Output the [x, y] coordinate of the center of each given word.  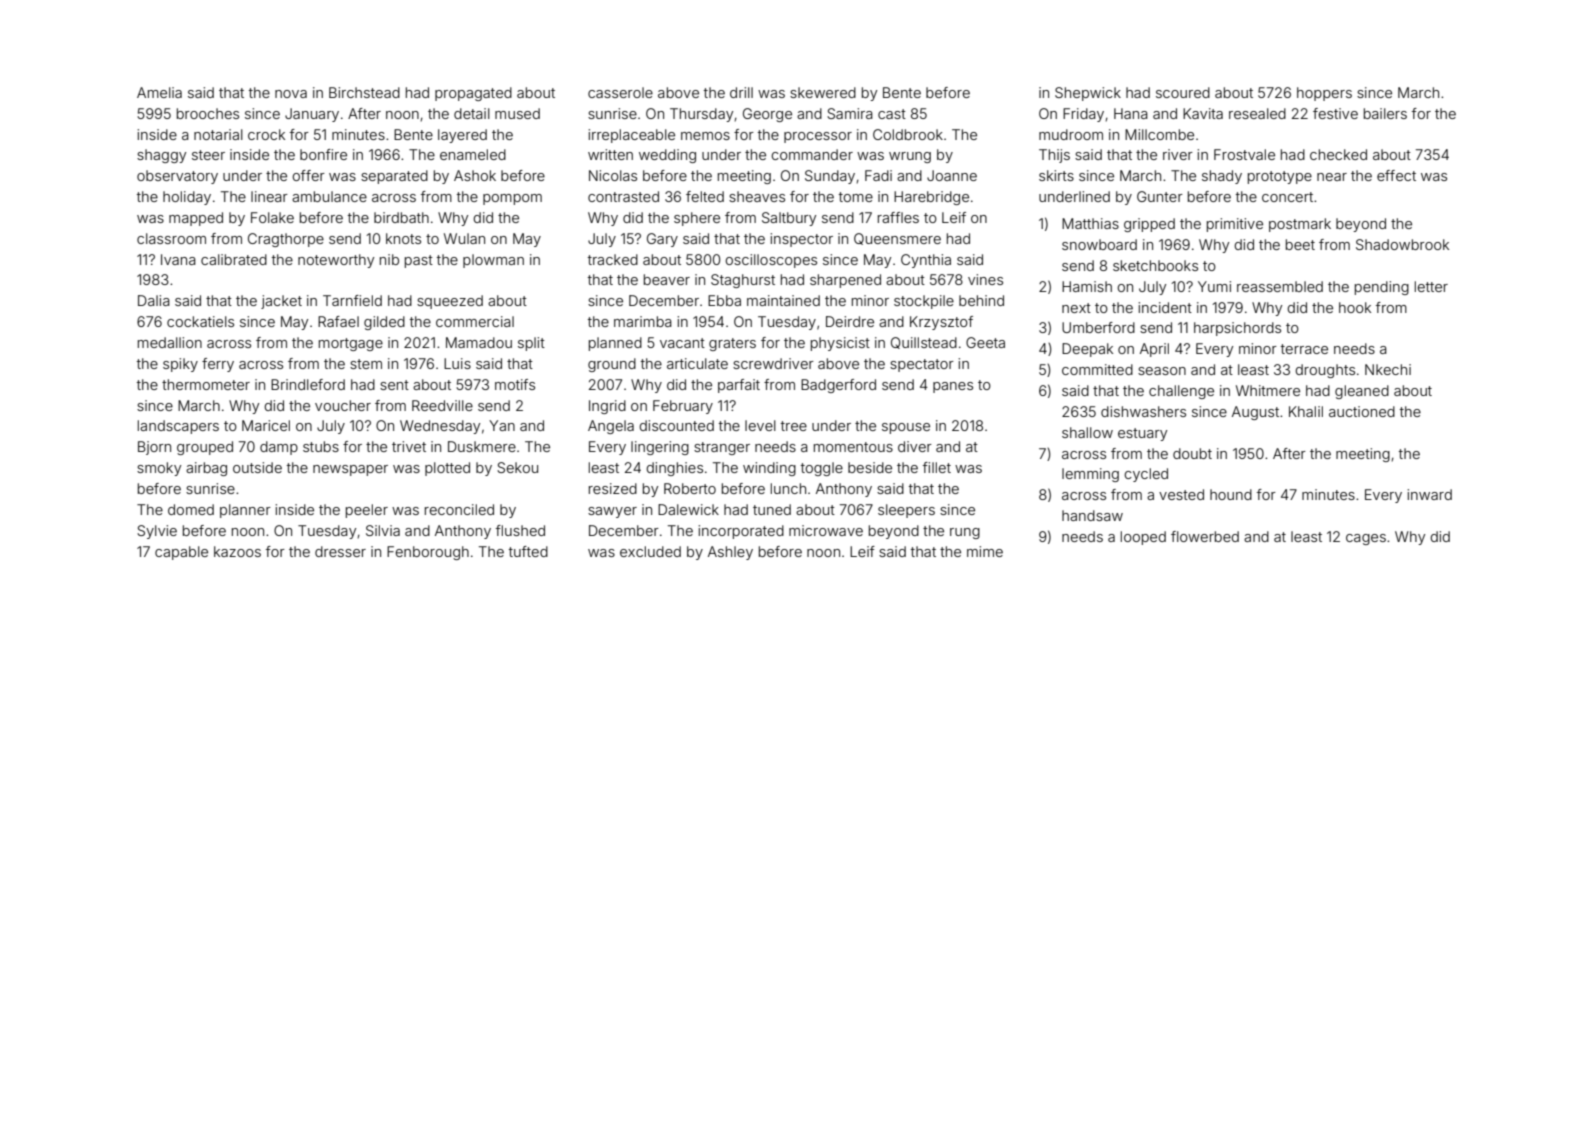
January [312, 115]
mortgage [351, 344]
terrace [1304, 349]
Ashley [730, 553]
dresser [340, 551]
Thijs [1054, 156]
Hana [1131, 113]
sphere [697, 219]
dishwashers [1143, 411]
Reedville [442, 405]
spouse [906, 428]
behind [981, 300]
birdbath [401, 217]
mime [985, 551]
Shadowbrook [1402, 244]
